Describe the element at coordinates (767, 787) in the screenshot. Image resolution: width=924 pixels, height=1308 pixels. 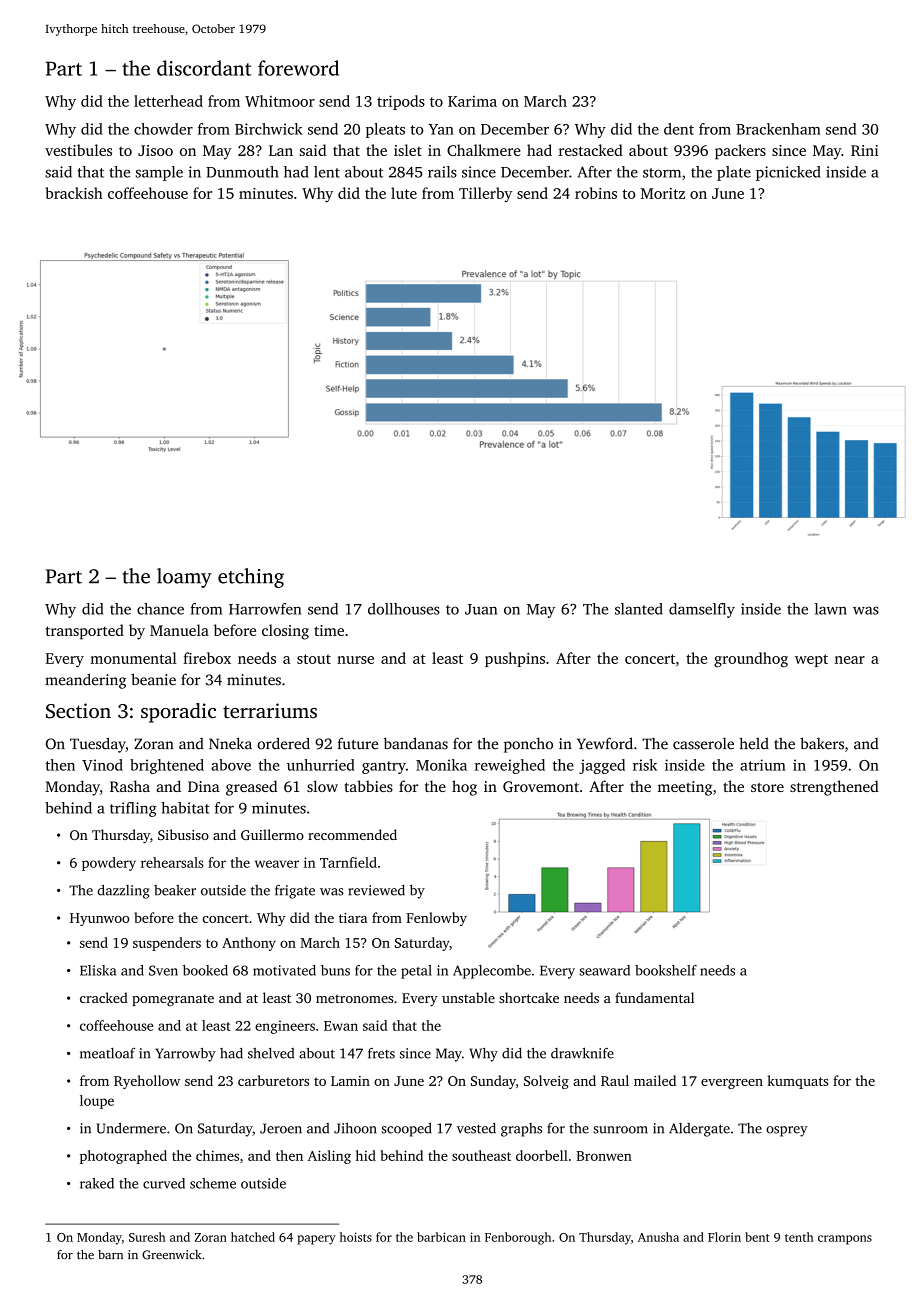
I see `store` at that location.
